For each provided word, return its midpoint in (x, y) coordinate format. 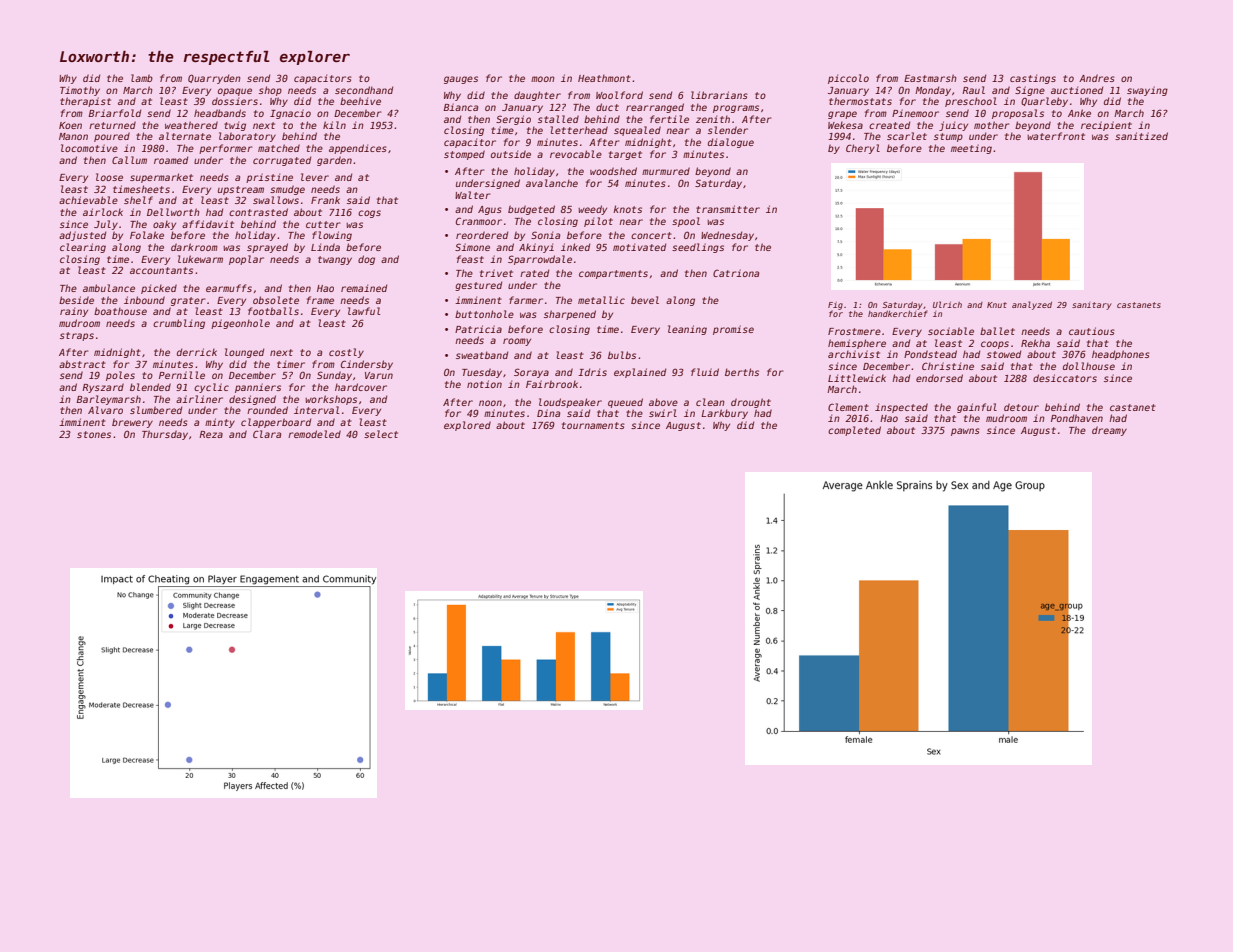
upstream (241, 190)
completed (854, 431)
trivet (496, 273)
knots (627, 209)
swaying (1147, 91)
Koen (70, 125)
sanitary (1092, 306)
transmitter (728, 209)
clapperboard (276, 423)
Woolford (619, 95)
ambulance (109, 288)
